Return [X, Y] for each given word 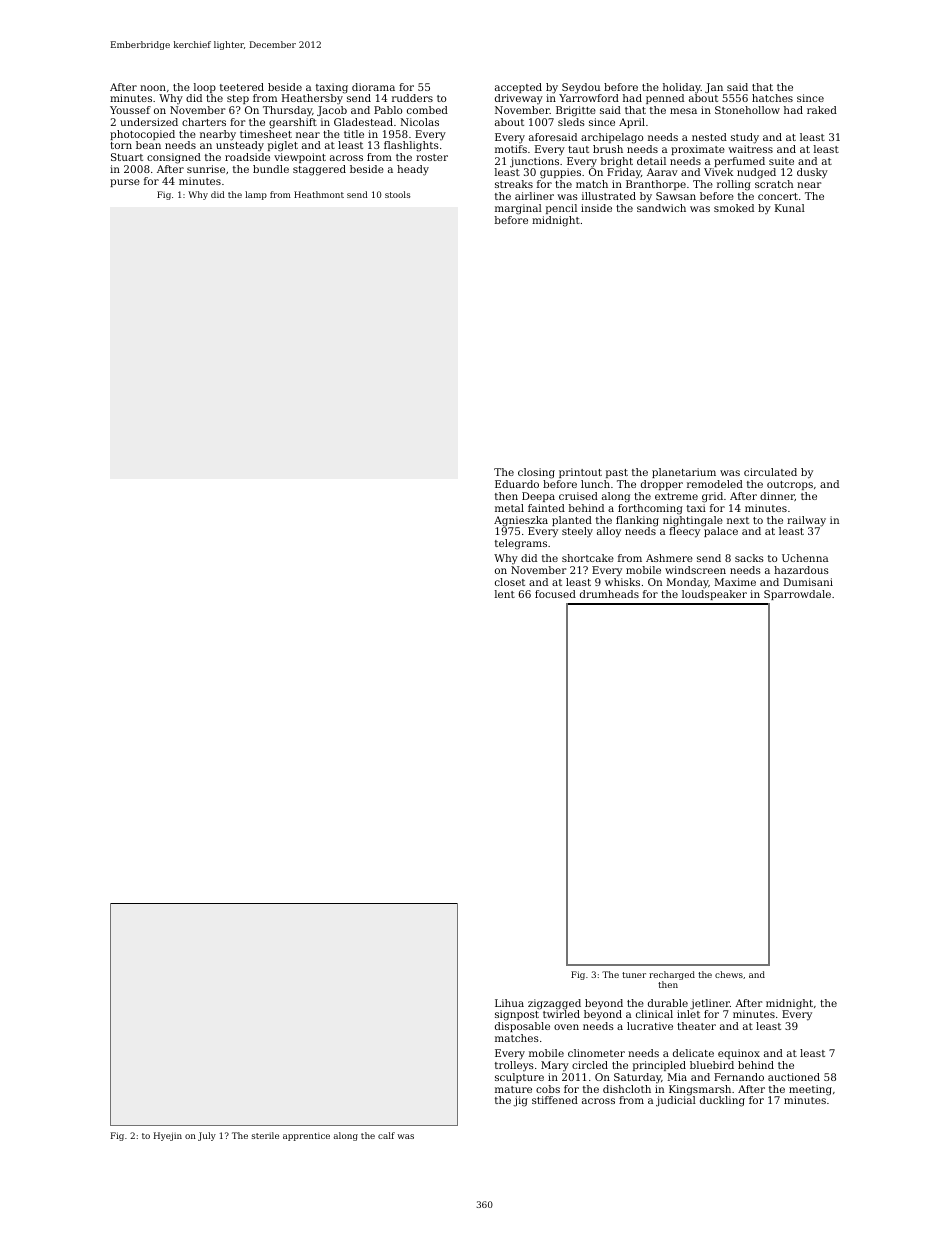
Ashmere [669, 558]
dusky [812, 173]
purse [125, 183]
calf [386, 1135]
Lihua [509, 1003]
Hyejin [168, 1136]
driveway [519, 99]
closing [536, 473]
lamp [256, 195]
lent [505, 594]
